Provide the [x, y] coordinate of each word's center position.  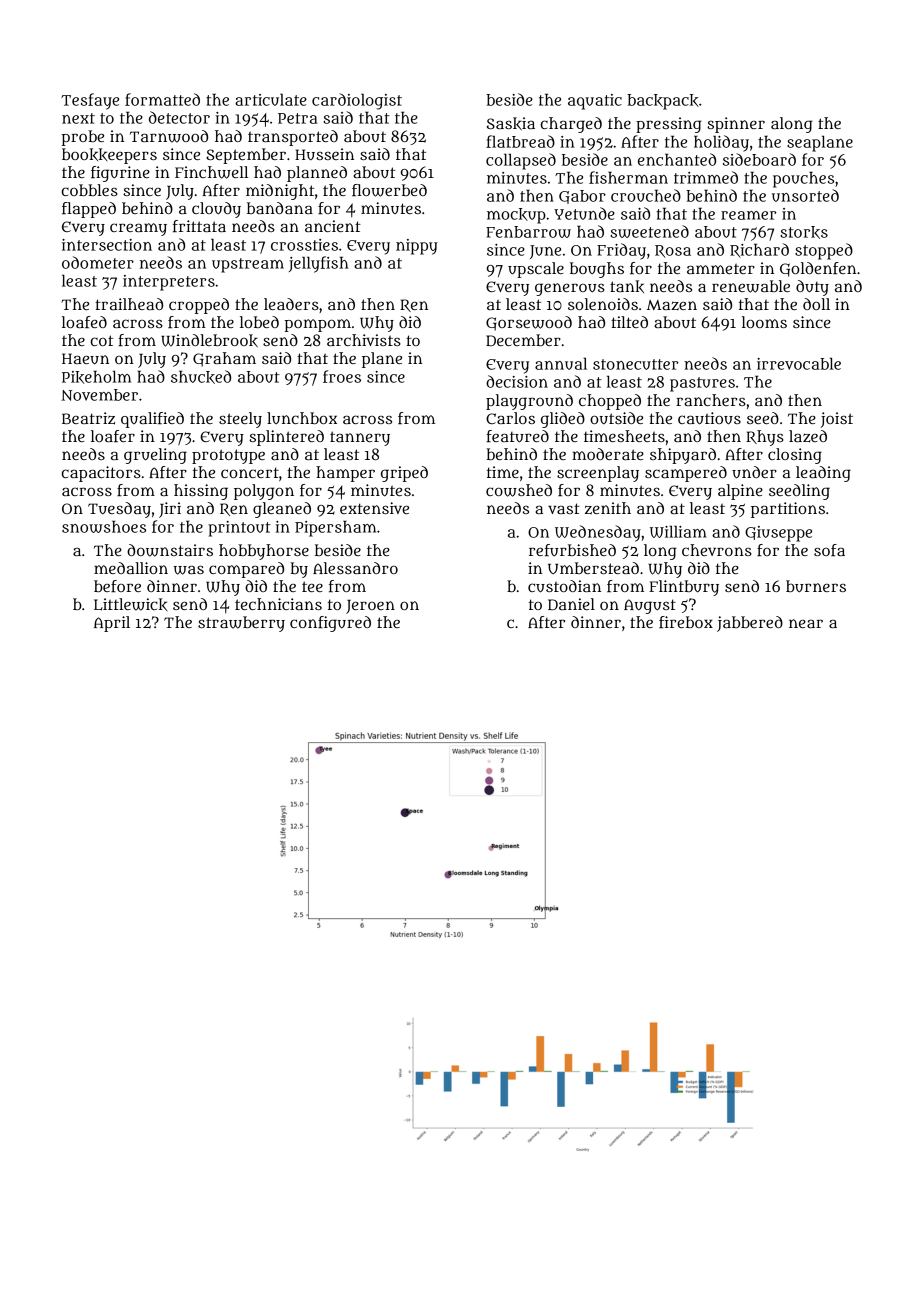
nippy [417, 247]
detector [179, 117]
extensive [374, 508]
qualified [152, 420]
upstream [248, 265]
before [117, 586]
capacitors [101, 474]
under [754, 472]
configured [330, 624]
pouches [803, 179]
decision [517, 381]
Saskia [511, 124]
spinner [736, 125]
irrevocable [799, 363]
